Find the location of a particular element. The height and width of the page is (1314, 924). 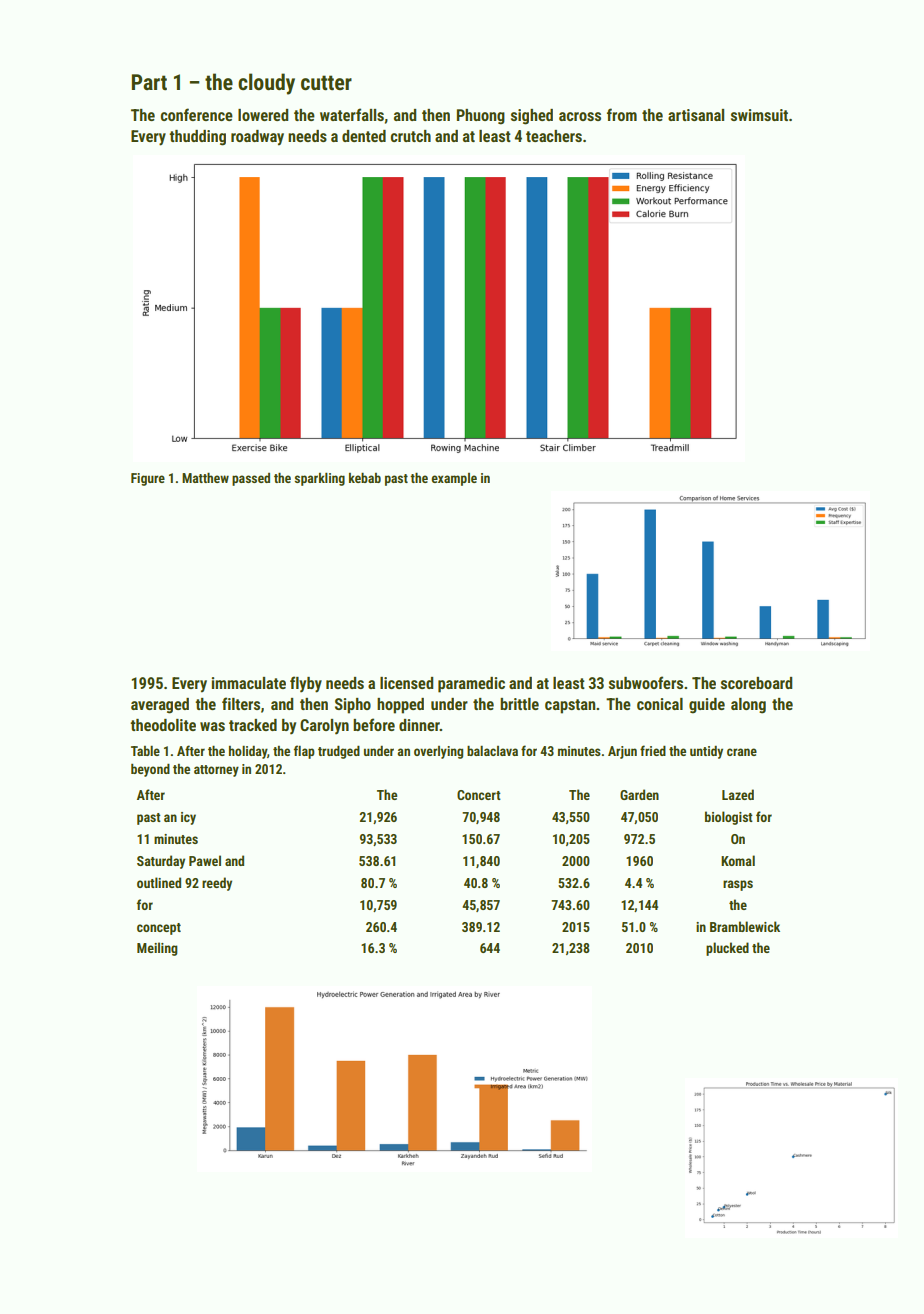

example is located at coordinates (454, 479).
